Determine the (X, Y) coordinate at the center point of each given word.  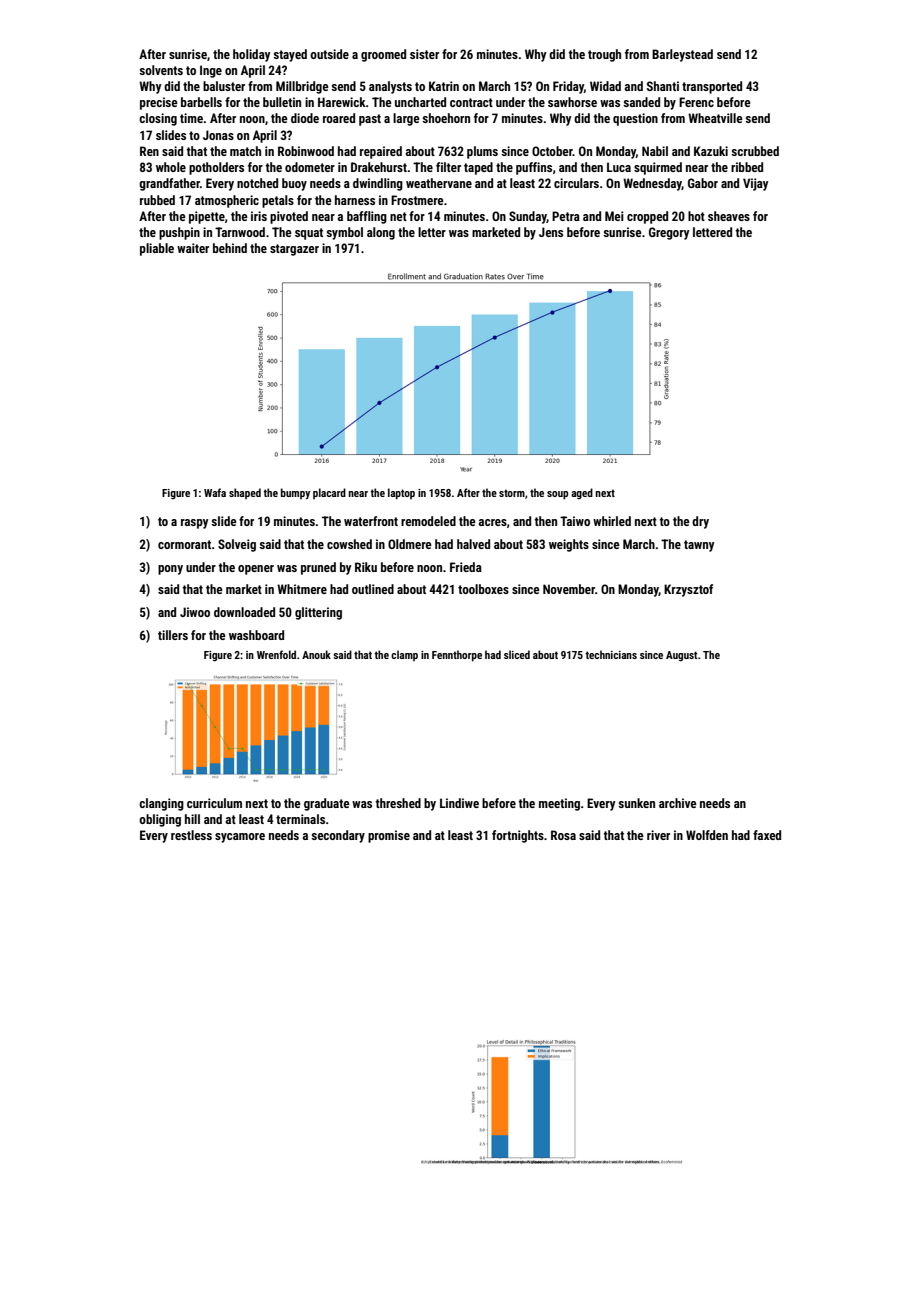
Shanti (663, 86)
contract (471, 102)
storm (512, 493)
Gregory (669, 233)
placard (329, 493)
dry (700, 522)
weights (569, 545)
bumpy (295, 493)
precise (159, 103)
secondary (338, 836)
